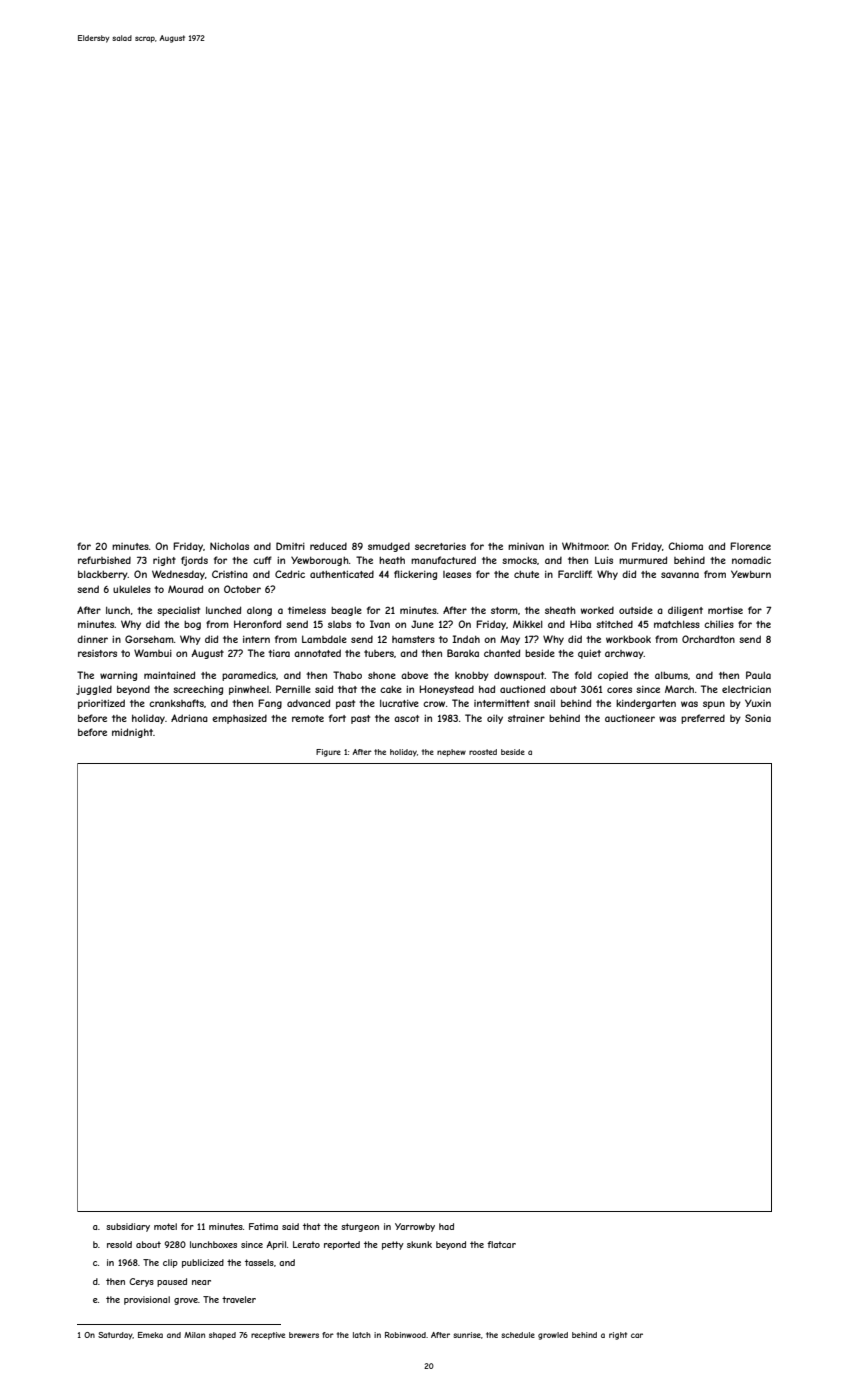 This document has width=849, height=1400. Describe the element at coordinates (132, 733) in the document. I see `midnight` at that location.
